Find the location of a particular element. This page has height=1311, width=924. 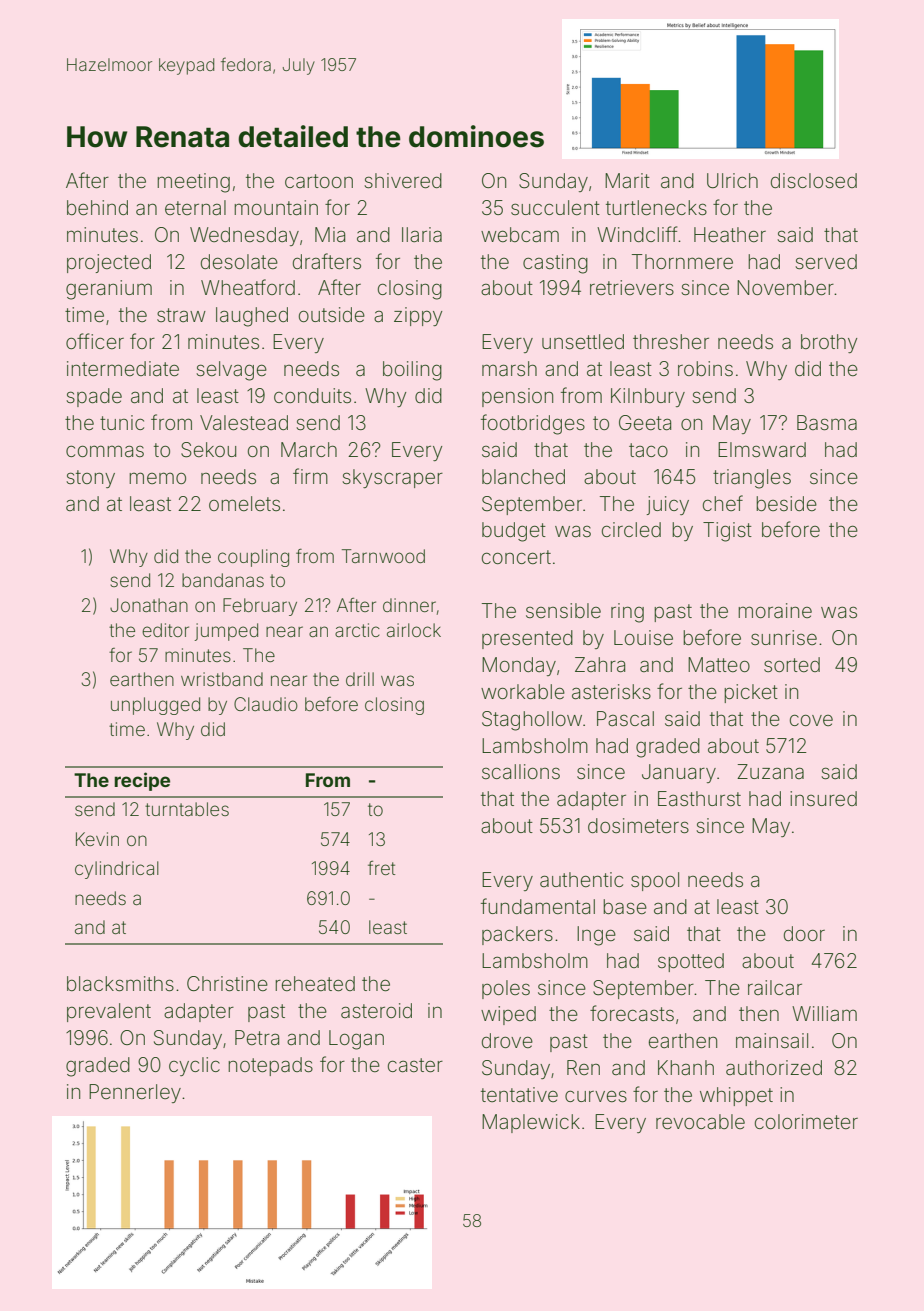

door is located at coordinates (804, 933).
